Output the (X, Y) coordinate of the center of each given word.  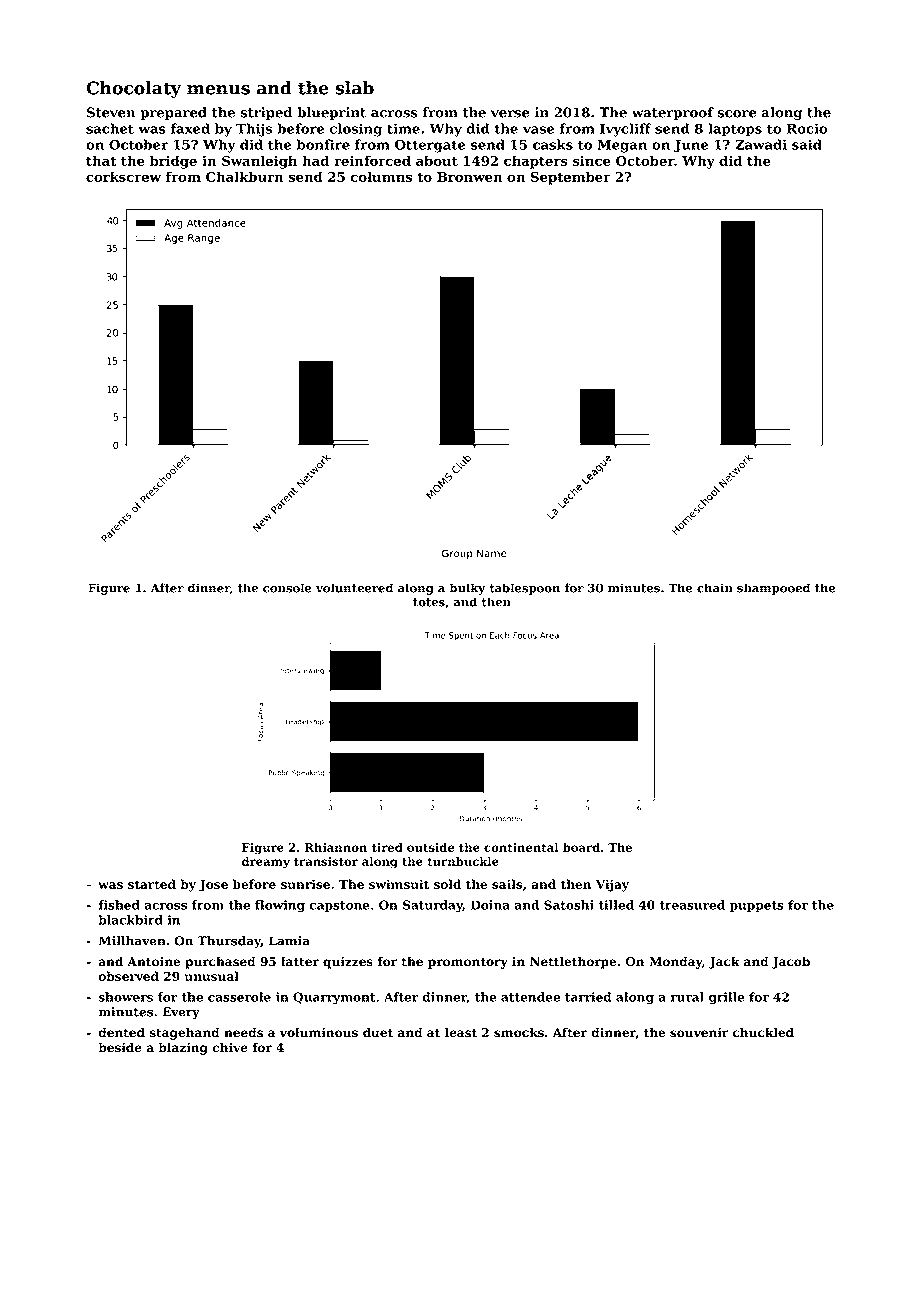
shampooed (773, 589)
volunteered (354, 588)
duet (378, 1032)
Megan (622, 146)
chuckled (763, 1032)
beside (120, 1047)
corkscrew (123, 176)
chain (715, 588)
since (591, 161)
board (581, 847)
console (287, 588)
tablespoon (524, 589)
